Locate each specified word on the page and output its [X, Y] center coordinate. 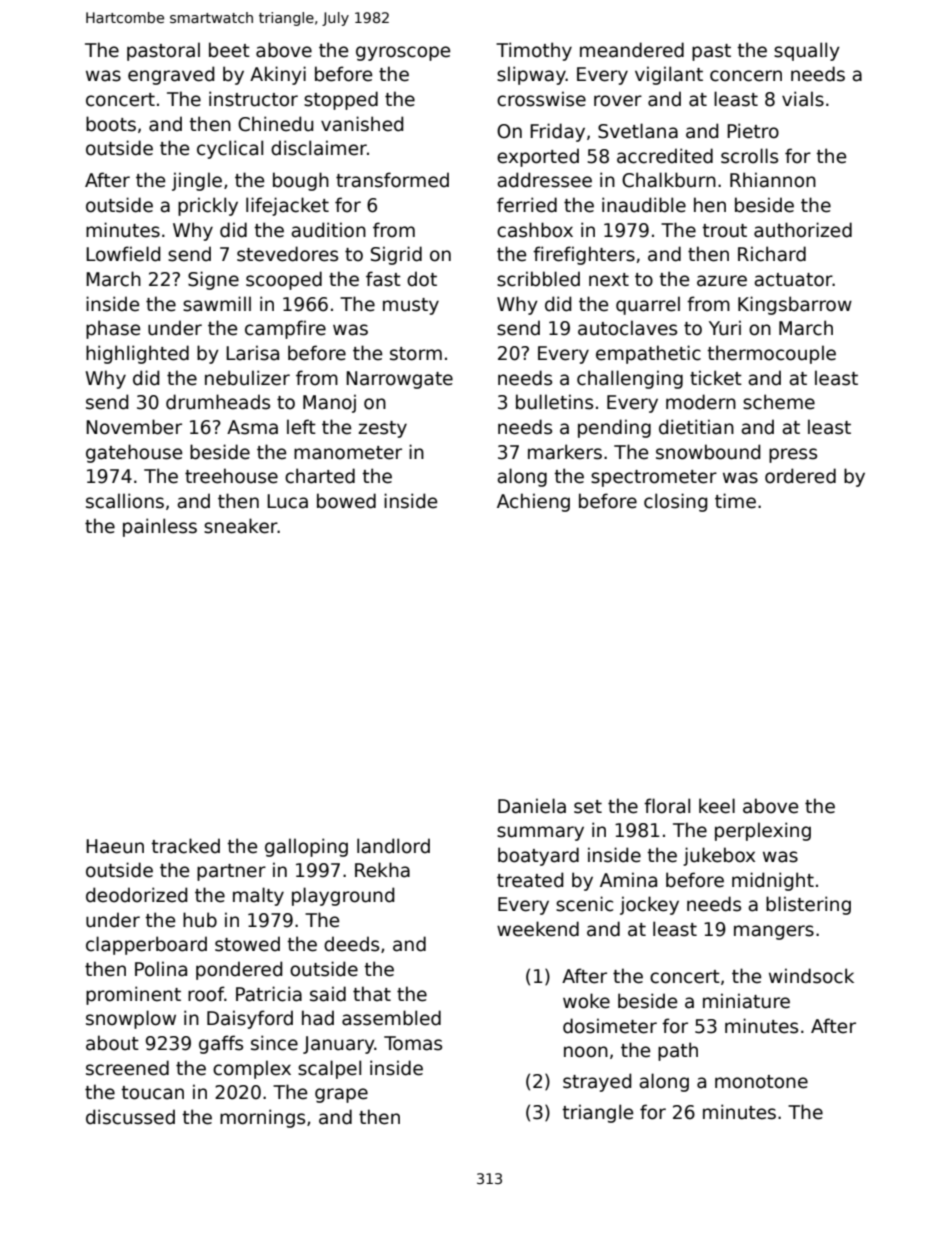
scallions [125, 501]
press [793, 455]
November [134, 427]
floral [667, 806]
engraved [171, 75]
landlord [393, 846]
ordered [800, 476]
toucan [152, 1093]
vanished [362, 124]
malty [258, 896]
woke [586, 1001]
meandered [632, 50]
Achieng [533, 502]
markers [565, 452]
